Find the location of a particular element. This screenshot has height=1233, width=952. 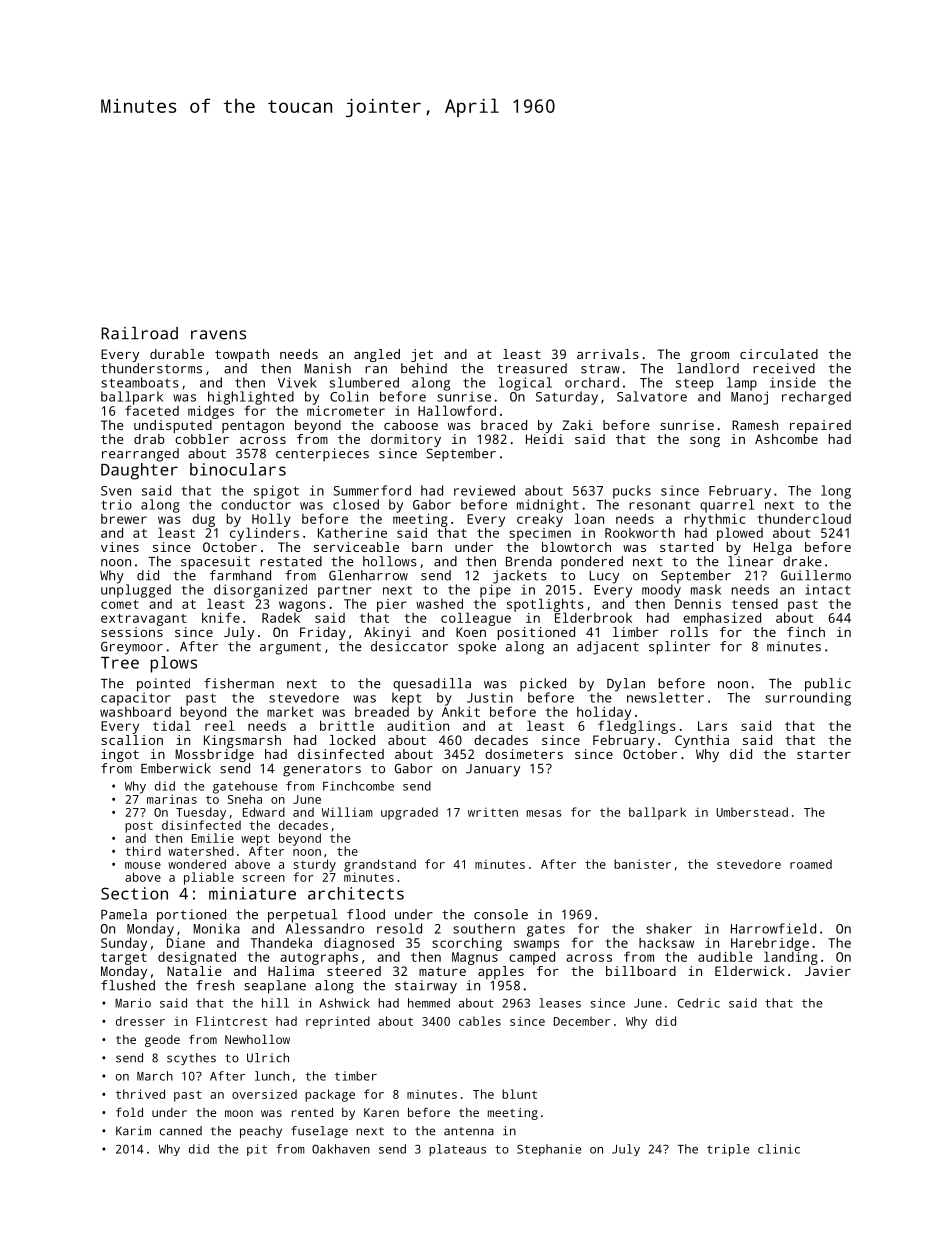

dosimeters is located at coordinates (524, 754).
